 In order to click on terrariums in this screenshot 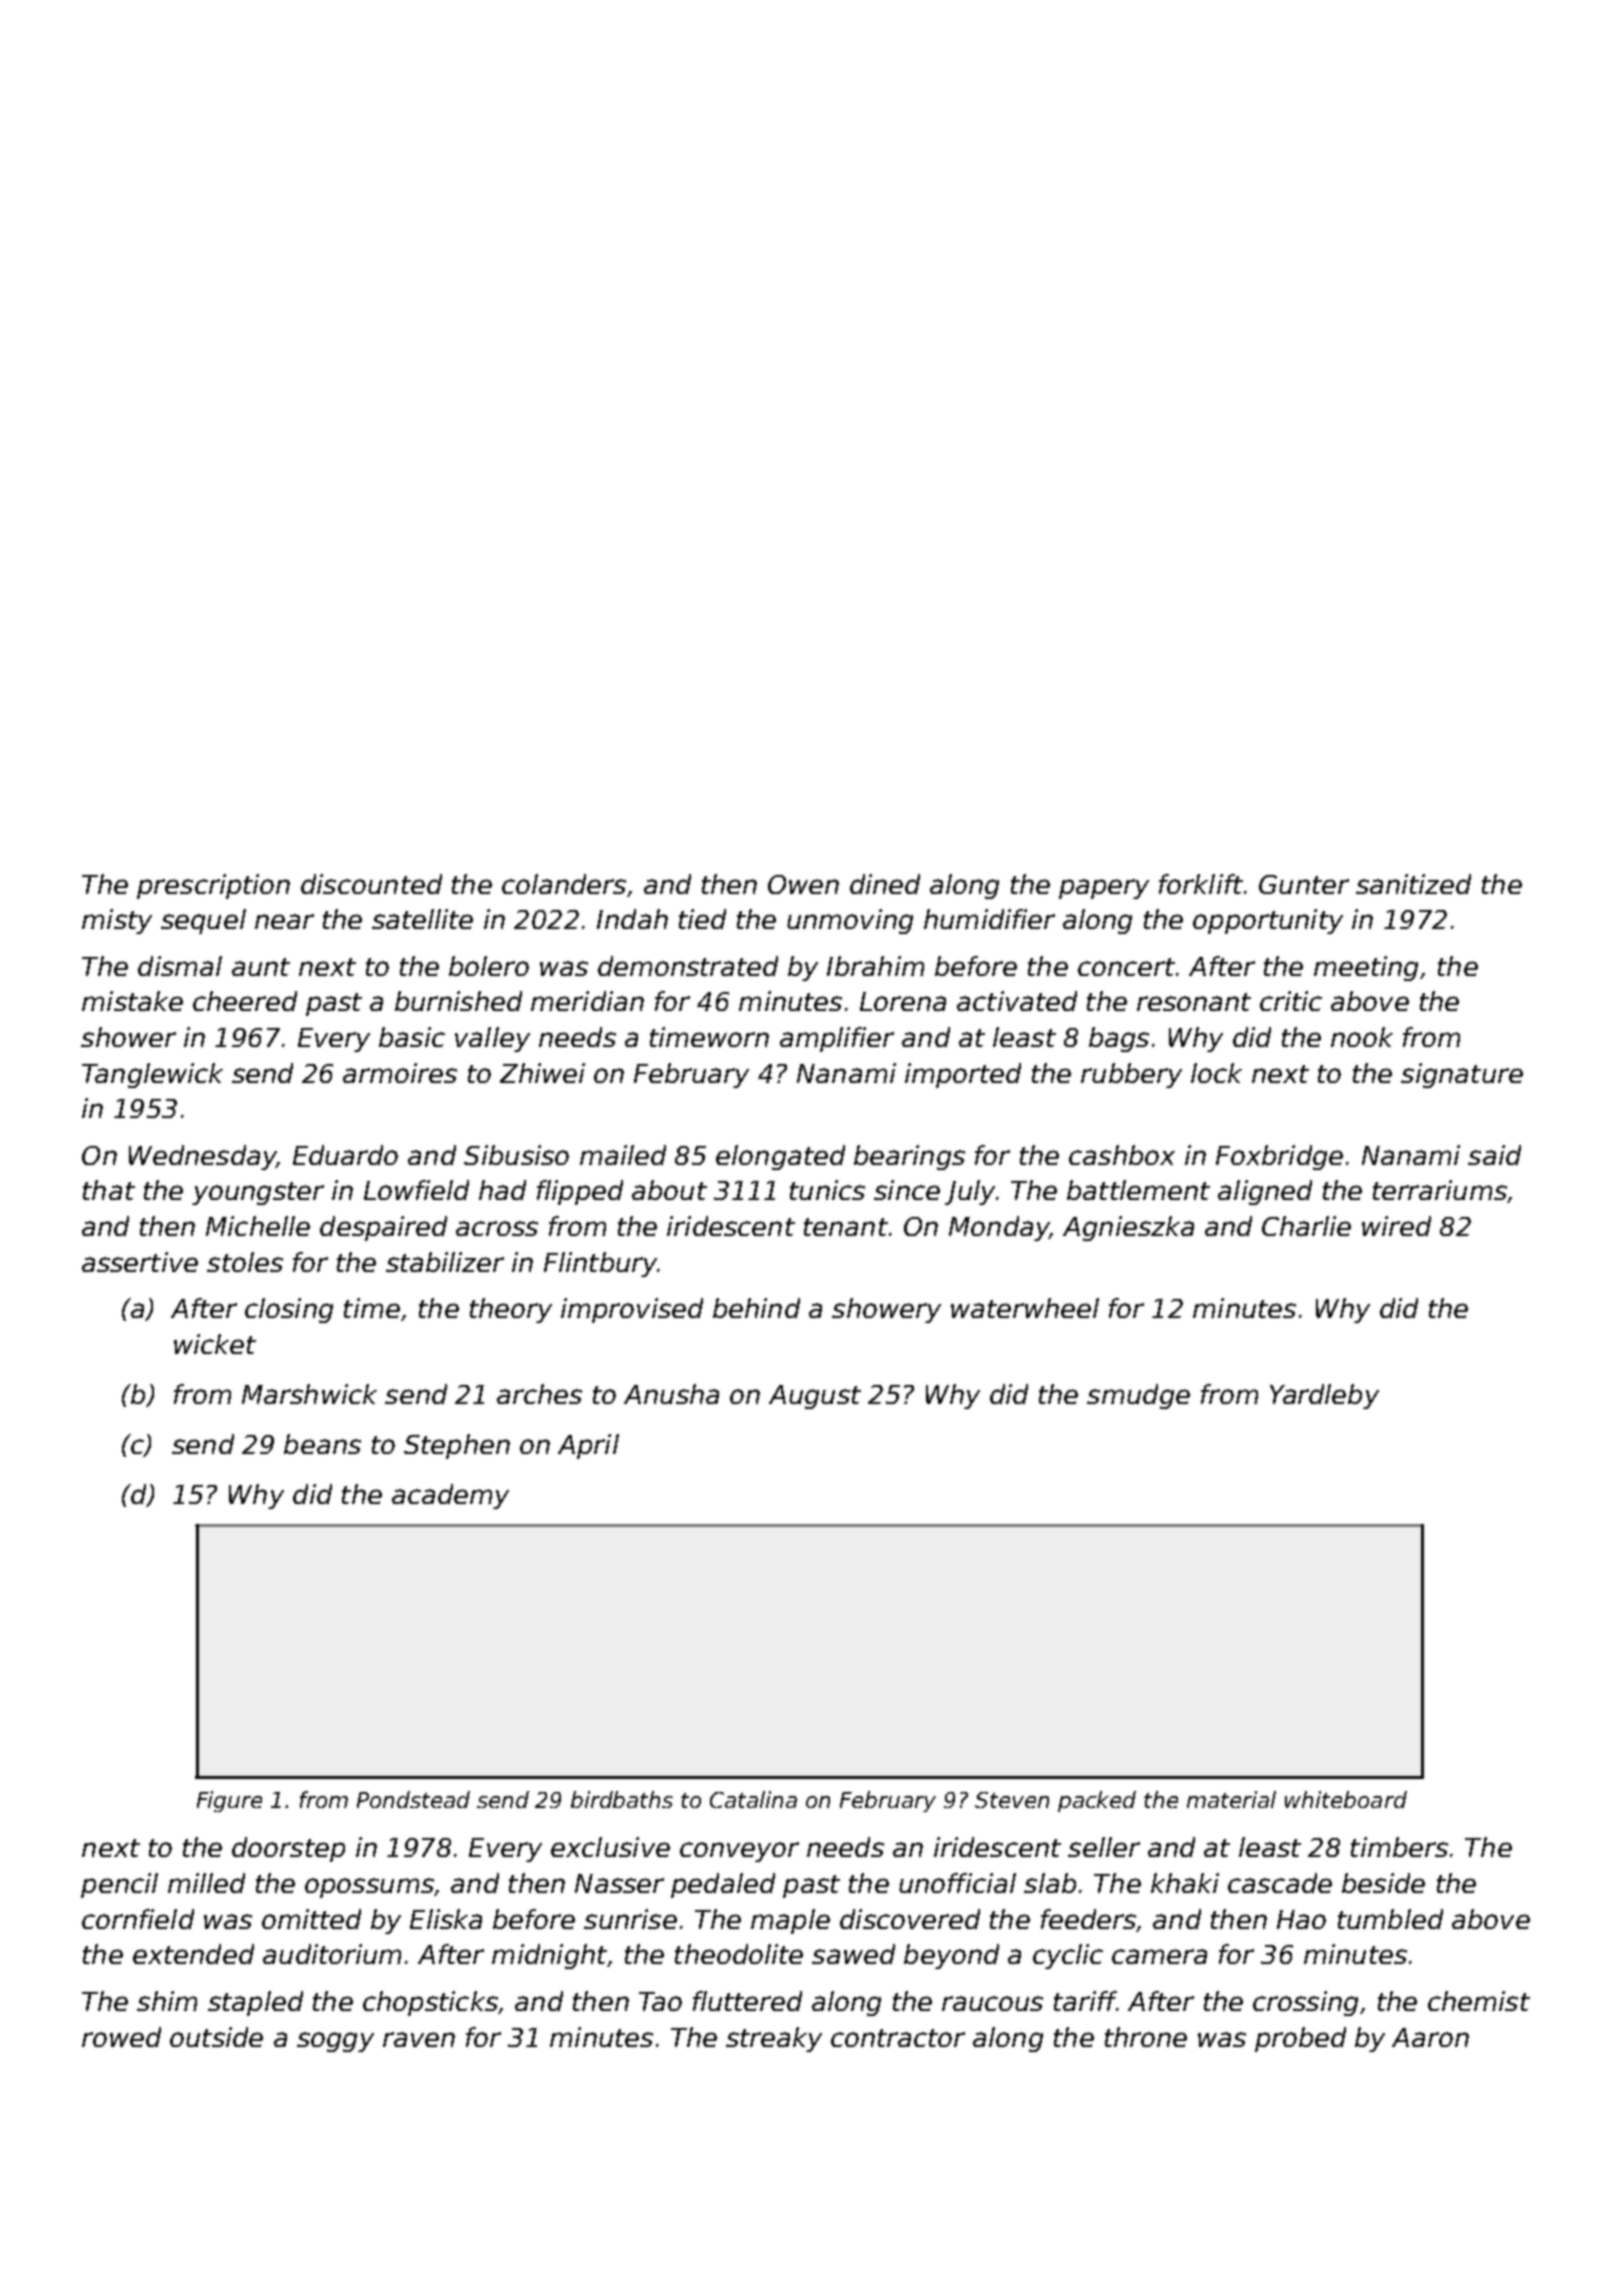, I will do `click(1440, 1190)`.
